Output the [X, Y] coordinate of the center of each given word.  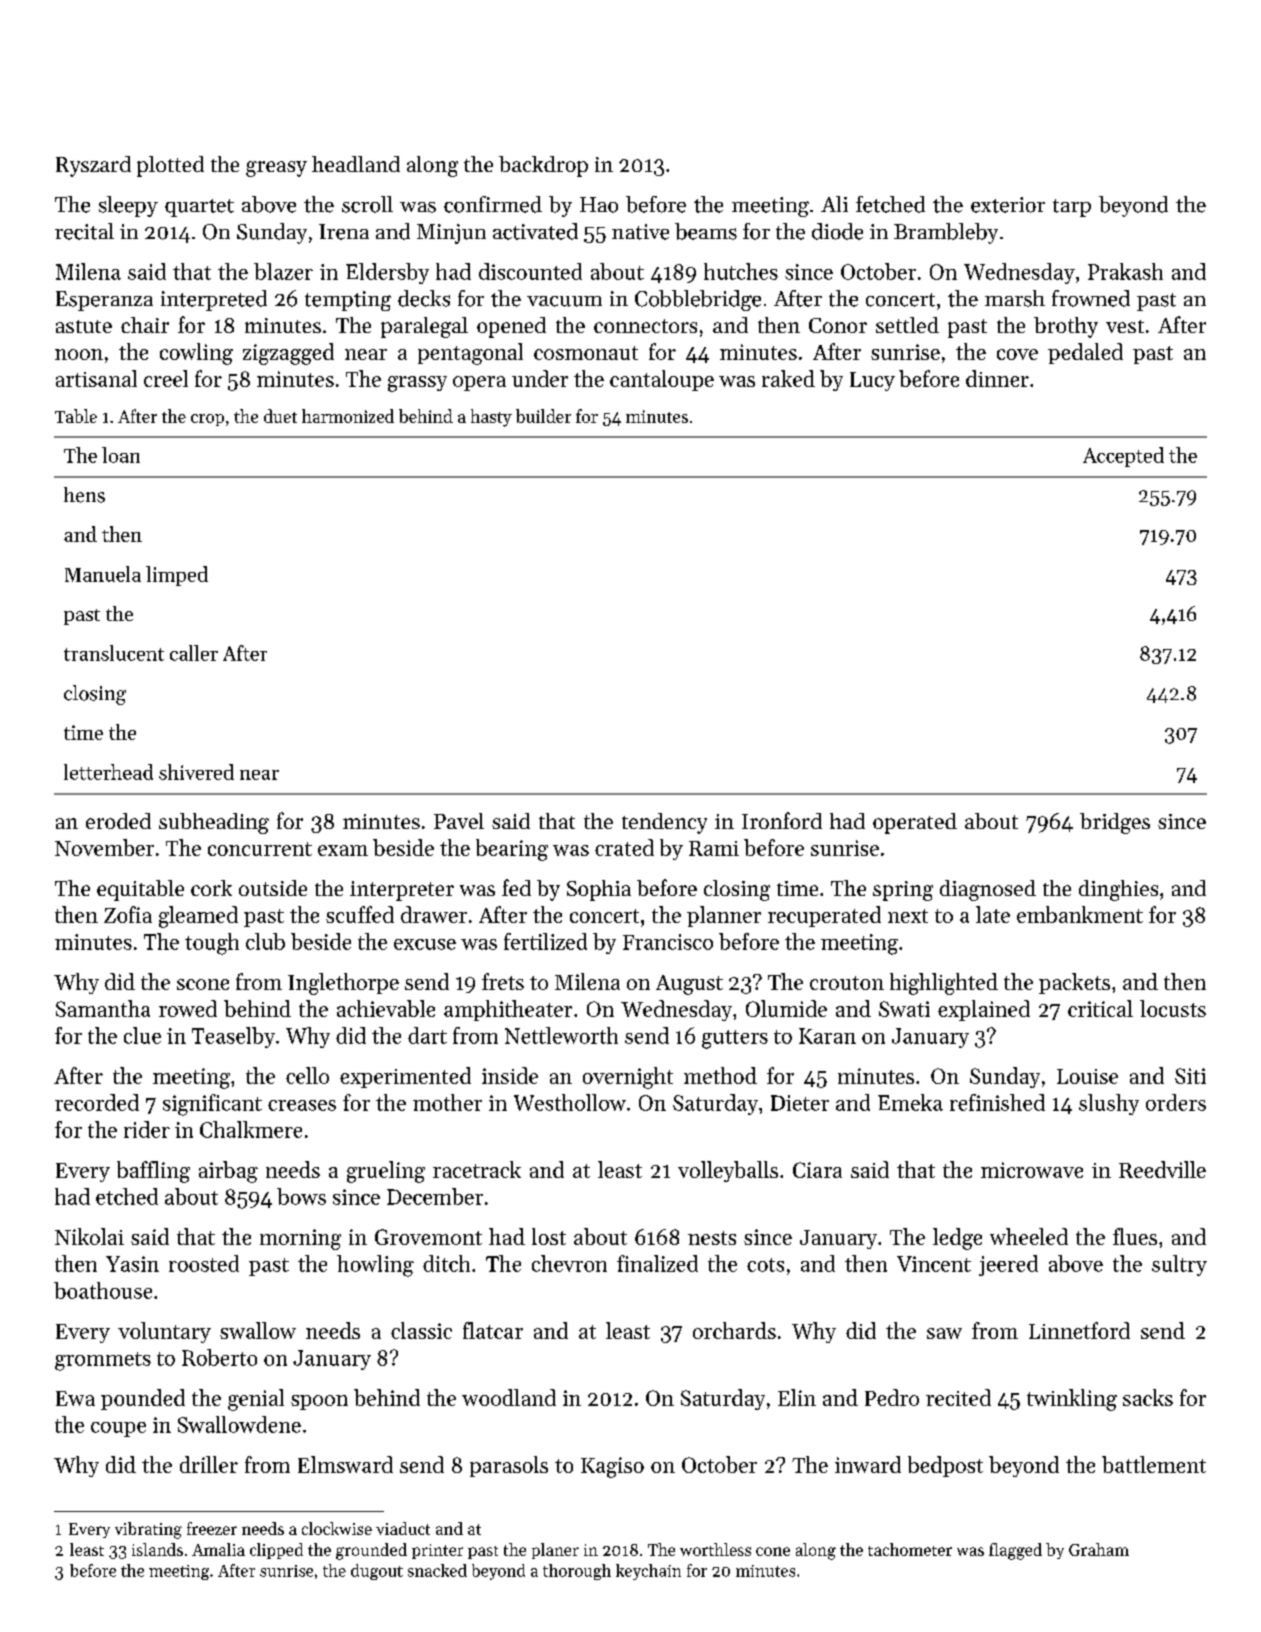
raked [788, 378]
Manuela [103, 574]
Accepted [1123, 457]
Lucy [872, 381]
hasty [491, 418]
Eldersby [387, 273]
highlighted [944, 984]
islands [157, 1549]
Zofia [128, 914]
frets [503, 981]
